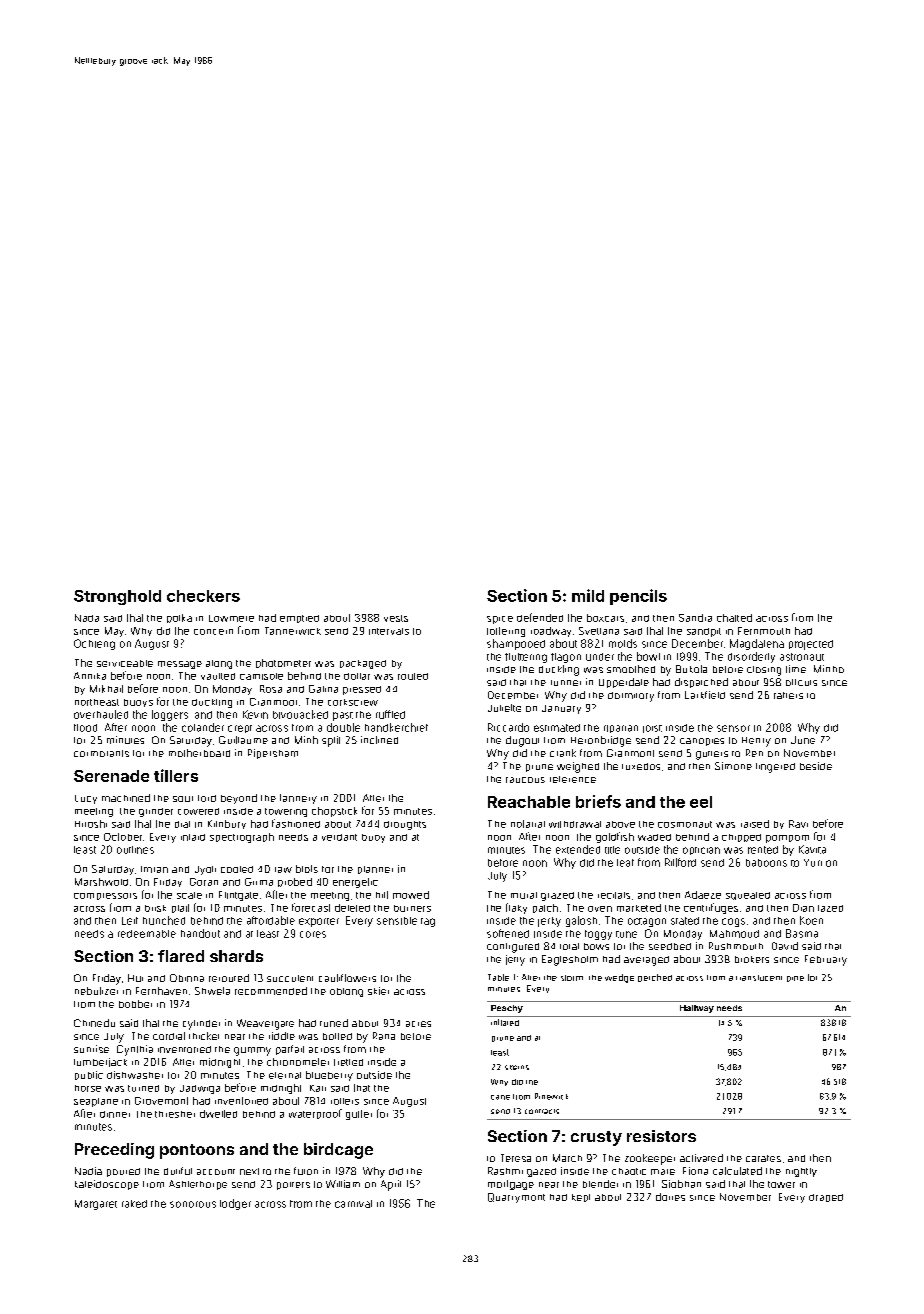 This screenshot has width=924, height=1314. Describe the element at coordinates (161, 1101) in the screenshot. I see `Grovemont` at that location.
